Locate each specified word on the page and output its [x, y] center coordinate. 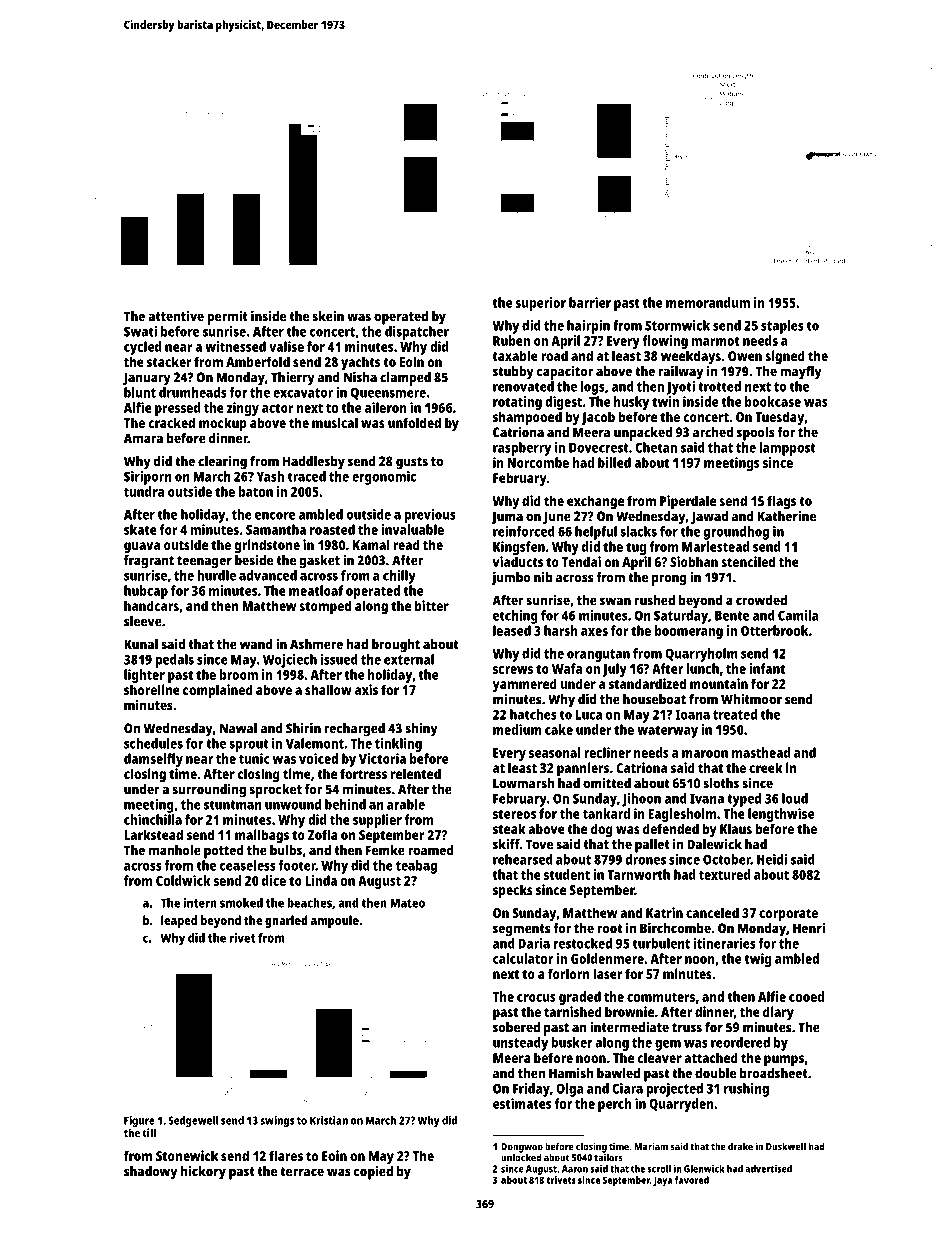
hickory [203, 1173]
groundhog [736, 533]
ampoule [335, 921]
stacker [169, 361]
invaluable [412, 529]
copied [373, 1173]
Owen [745, 356]
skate [140, 529]
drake [740, 1146]
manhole [175, 850]
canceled [712, 912]
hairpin [588, 327]
